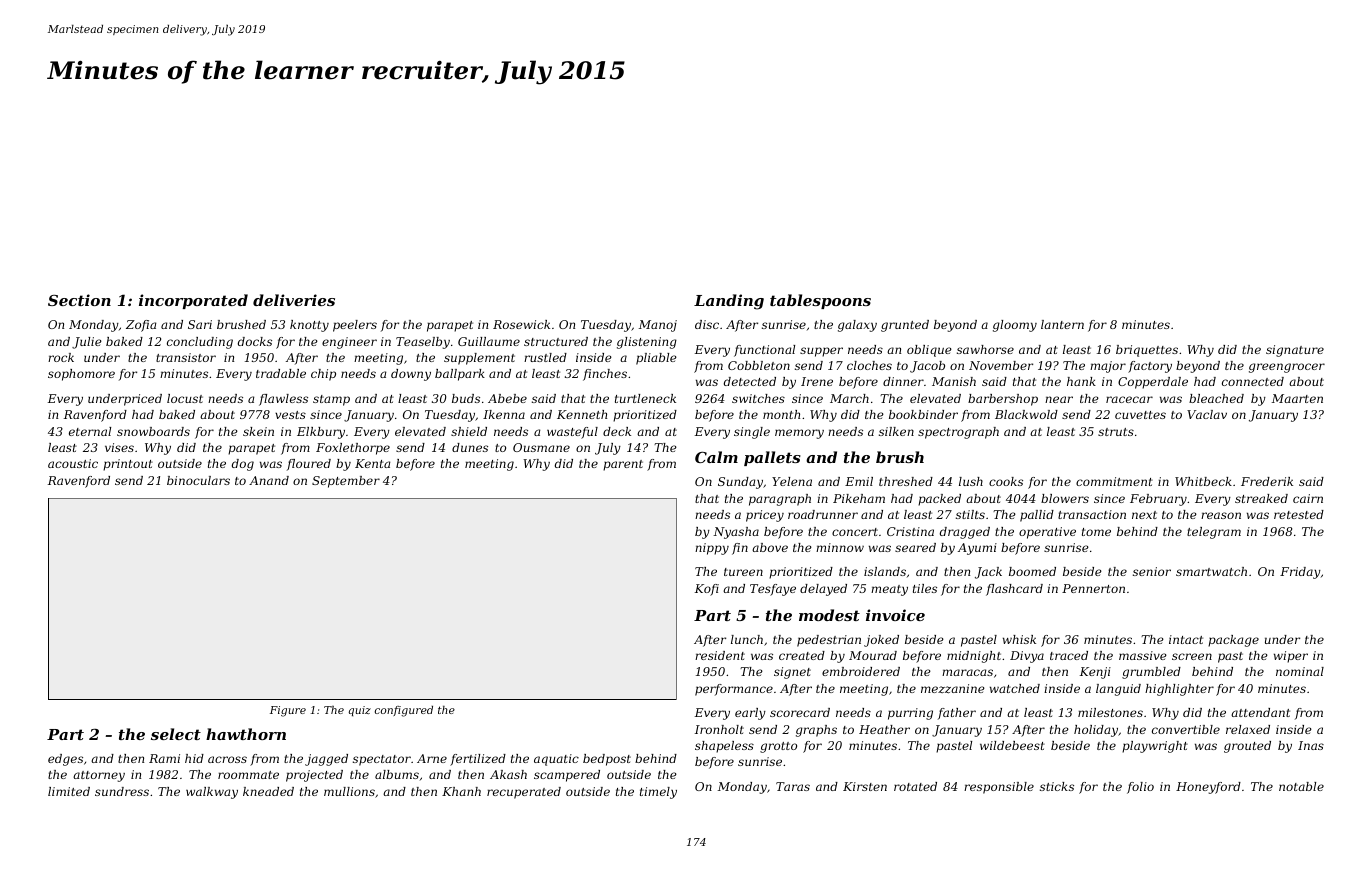 The width and height of the screenshot is (1372, 887). I want to click on timely, so click(658, 793).
